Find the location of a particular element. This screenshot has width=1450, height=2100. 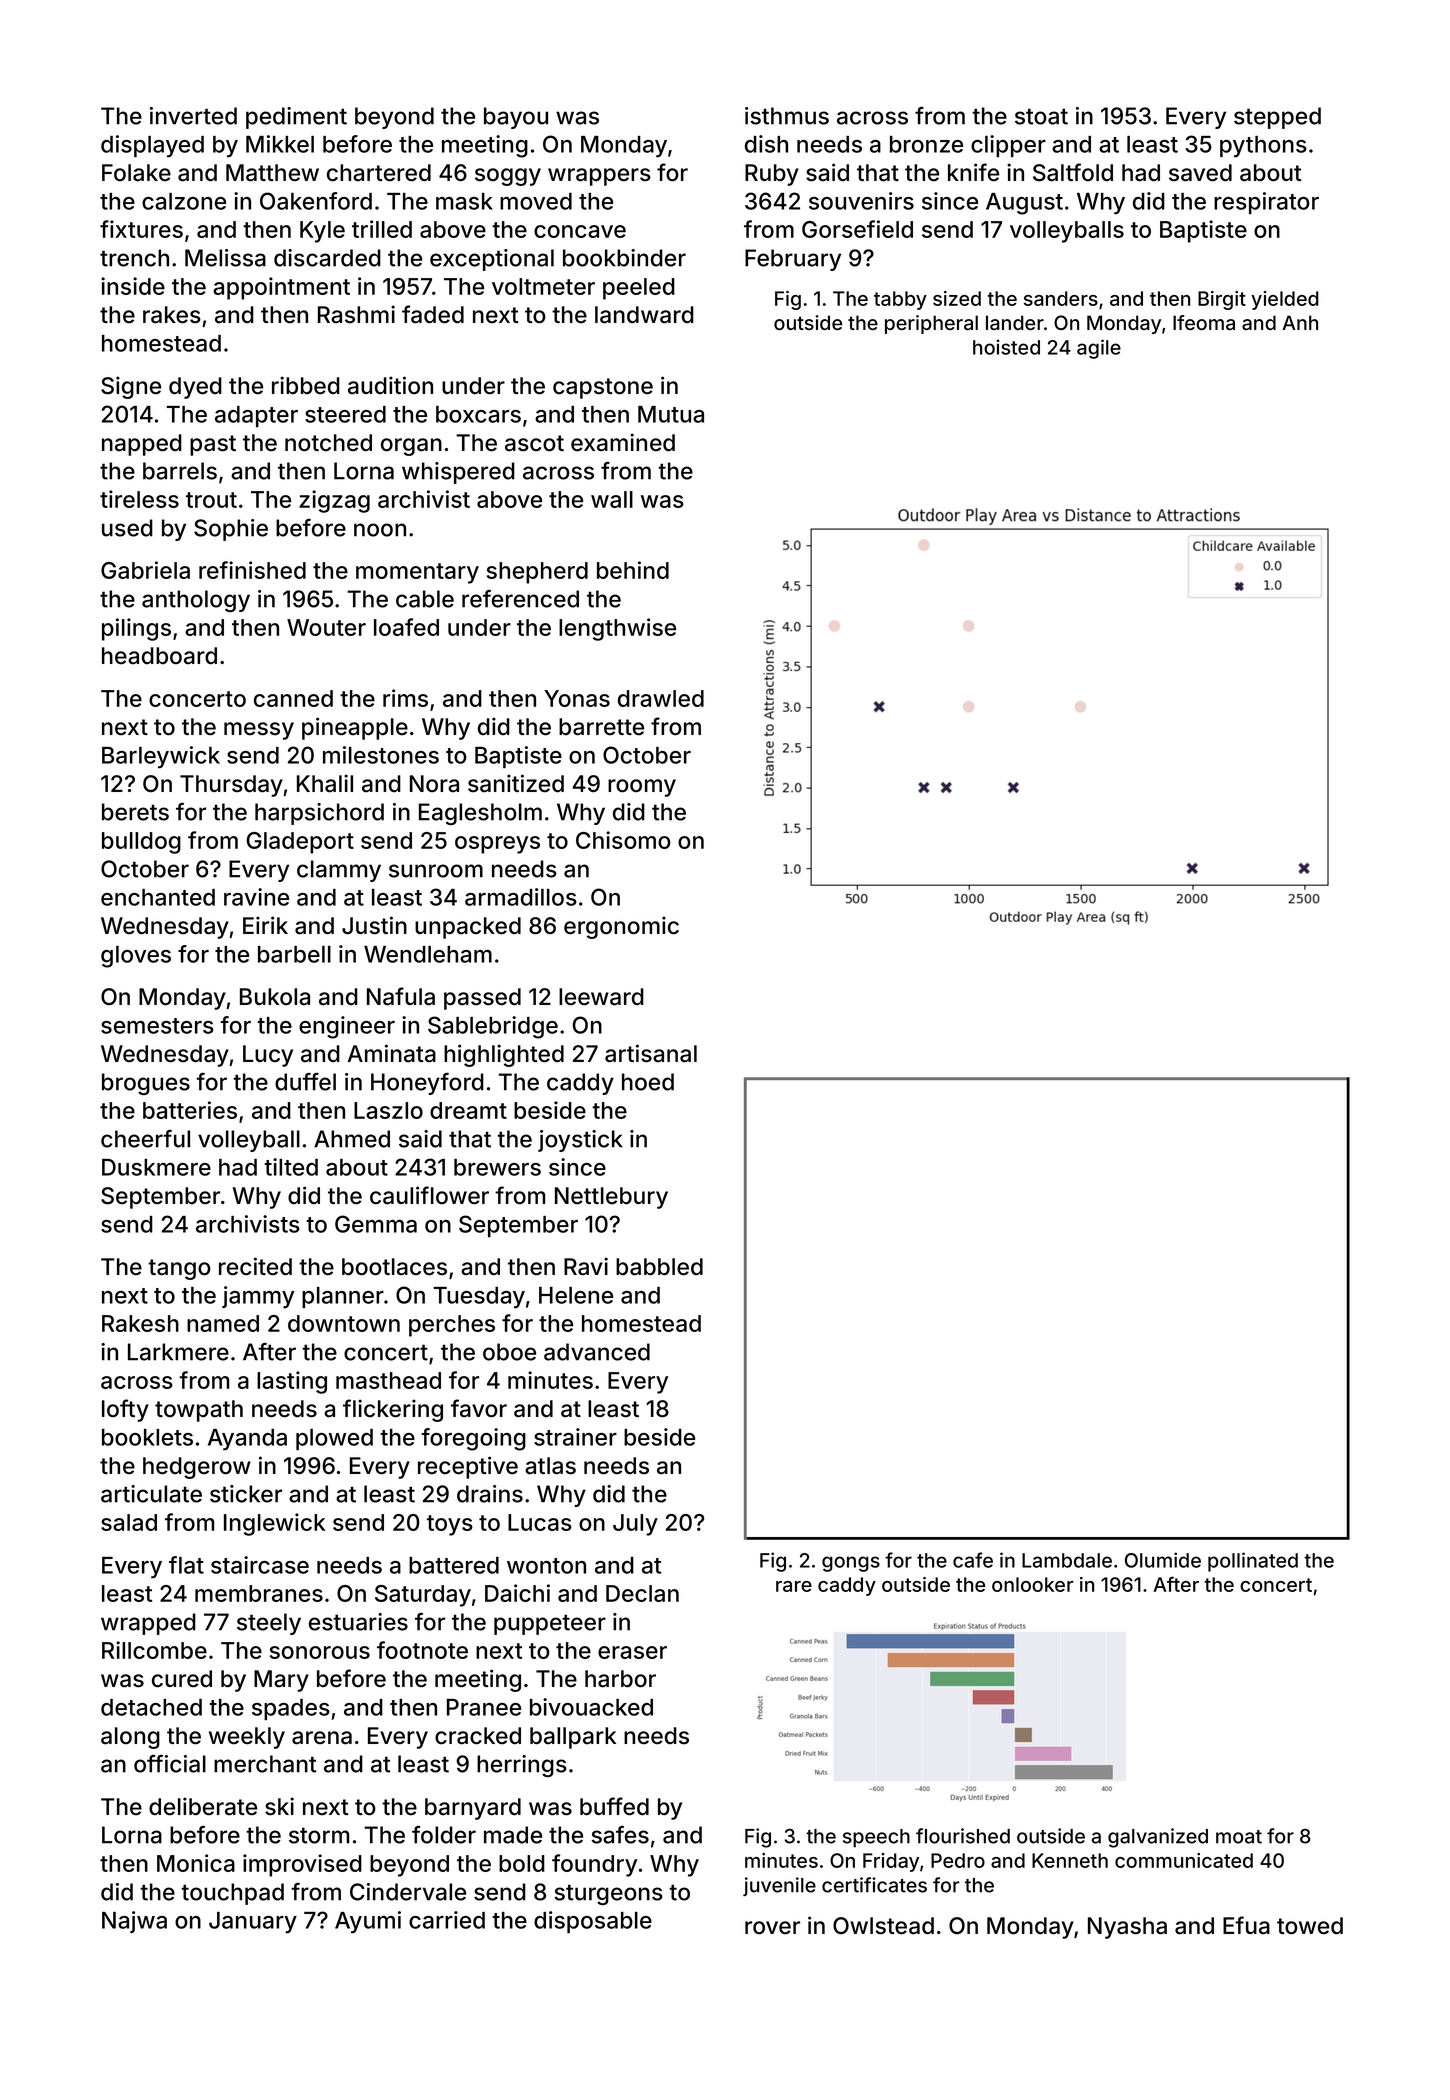

pollinated is located at coordinates (1253, 1562).
